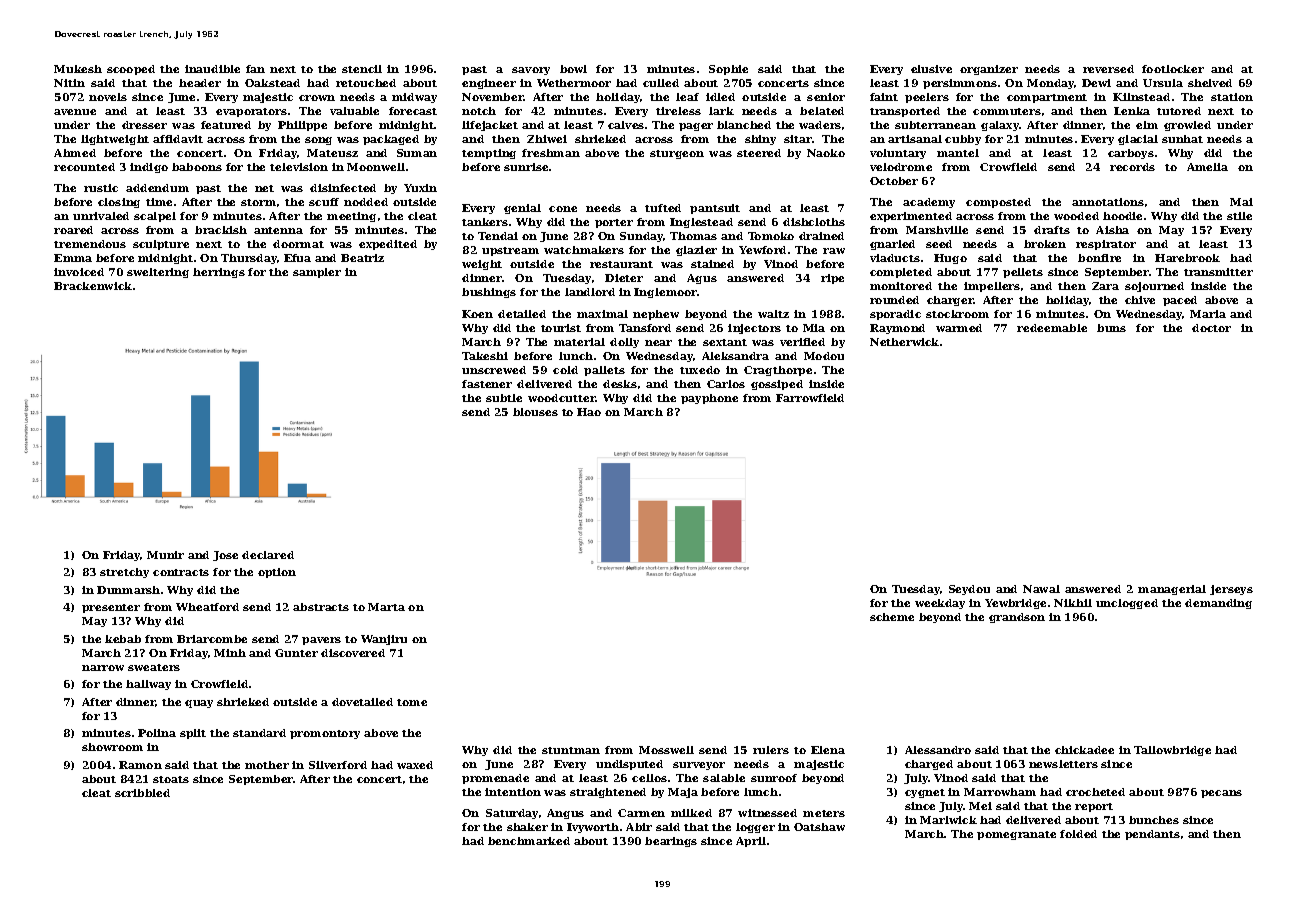 The width and height of the document is (1308, 924). I want to click on scribbled, so click(142, 793).
